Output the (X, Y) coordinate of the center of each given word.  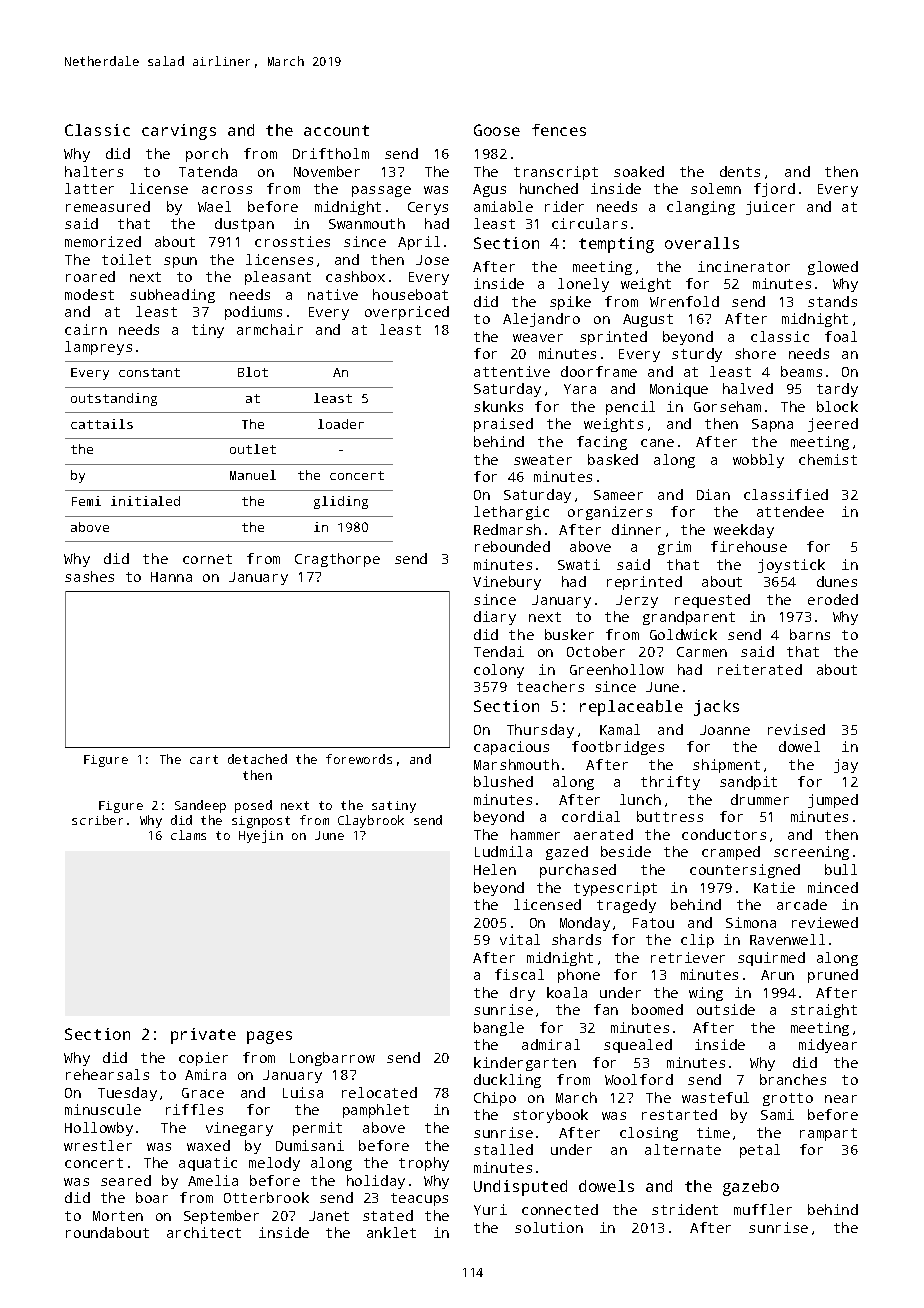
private (203, 1036)
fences (559, 130)
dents (740, 171)
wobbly (758, 461)
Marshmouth (516, 764)
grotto (788, 1099)
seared (126, 1180)
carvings (179, 132)
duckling (507, 1081)
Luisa (303, 1092)
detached (257, 759)
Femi (86, 501)
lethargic (511, 513)
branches (793, 1079)
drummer (760, 799)
